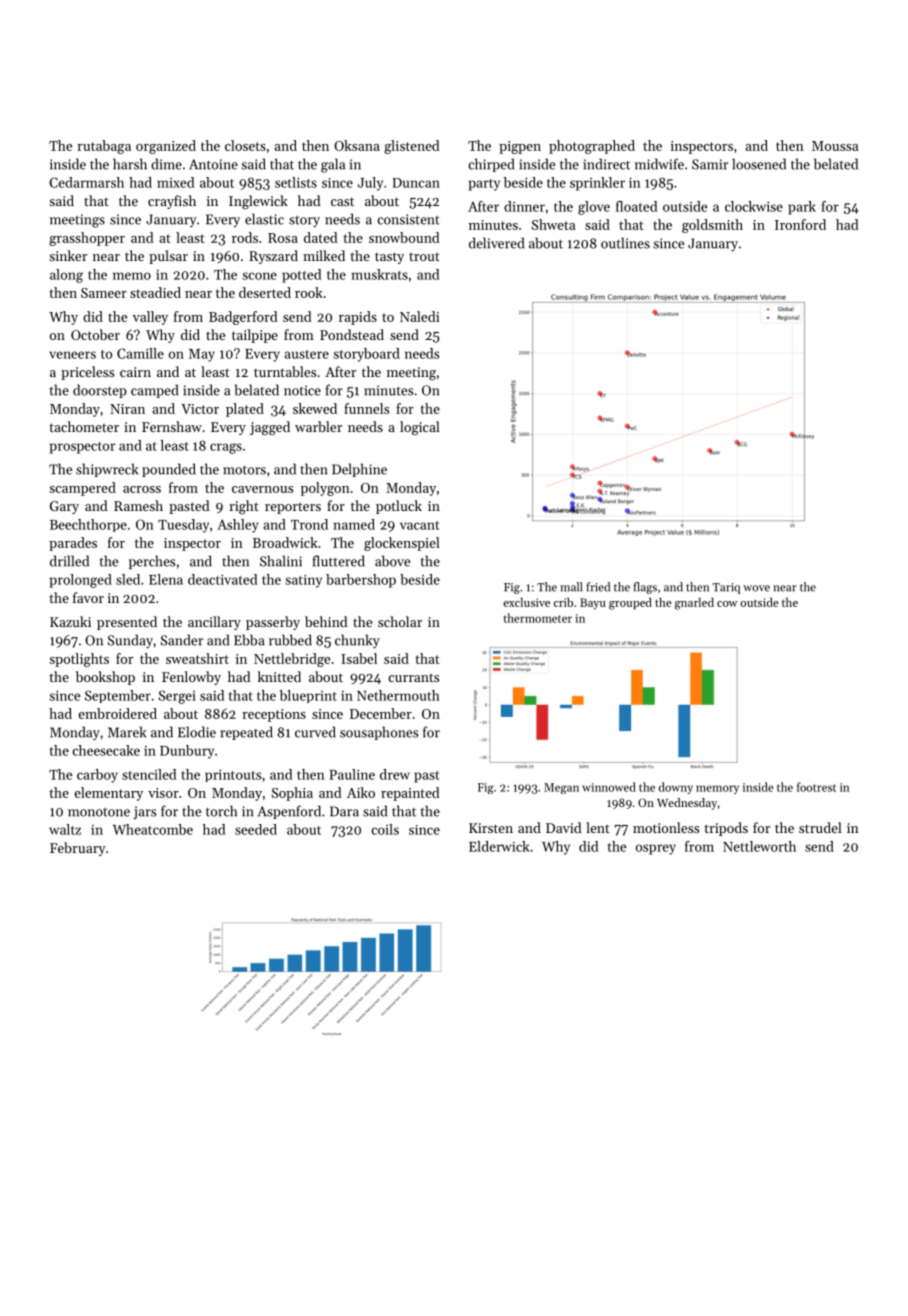  What do you see at coordinates (499, 846) in the screenshot?
I see `Elderwick` at bounding box center [499, 846].
